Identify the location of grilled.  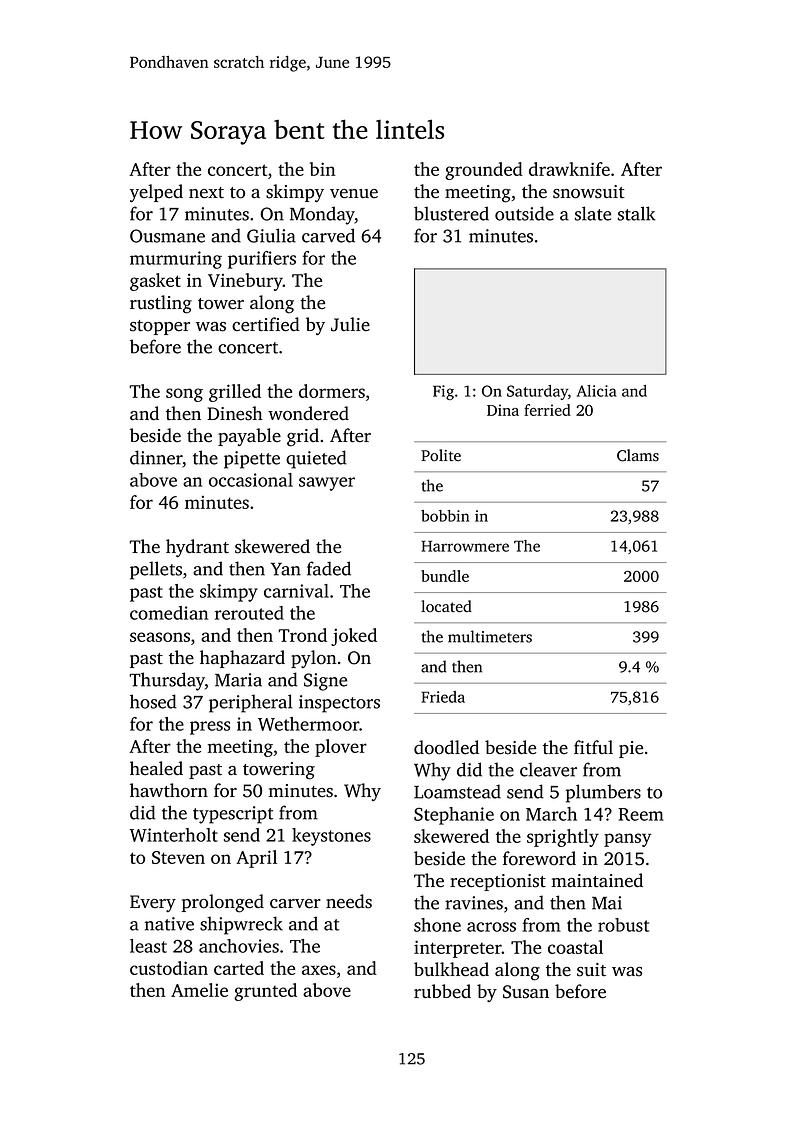
(235, 393).
